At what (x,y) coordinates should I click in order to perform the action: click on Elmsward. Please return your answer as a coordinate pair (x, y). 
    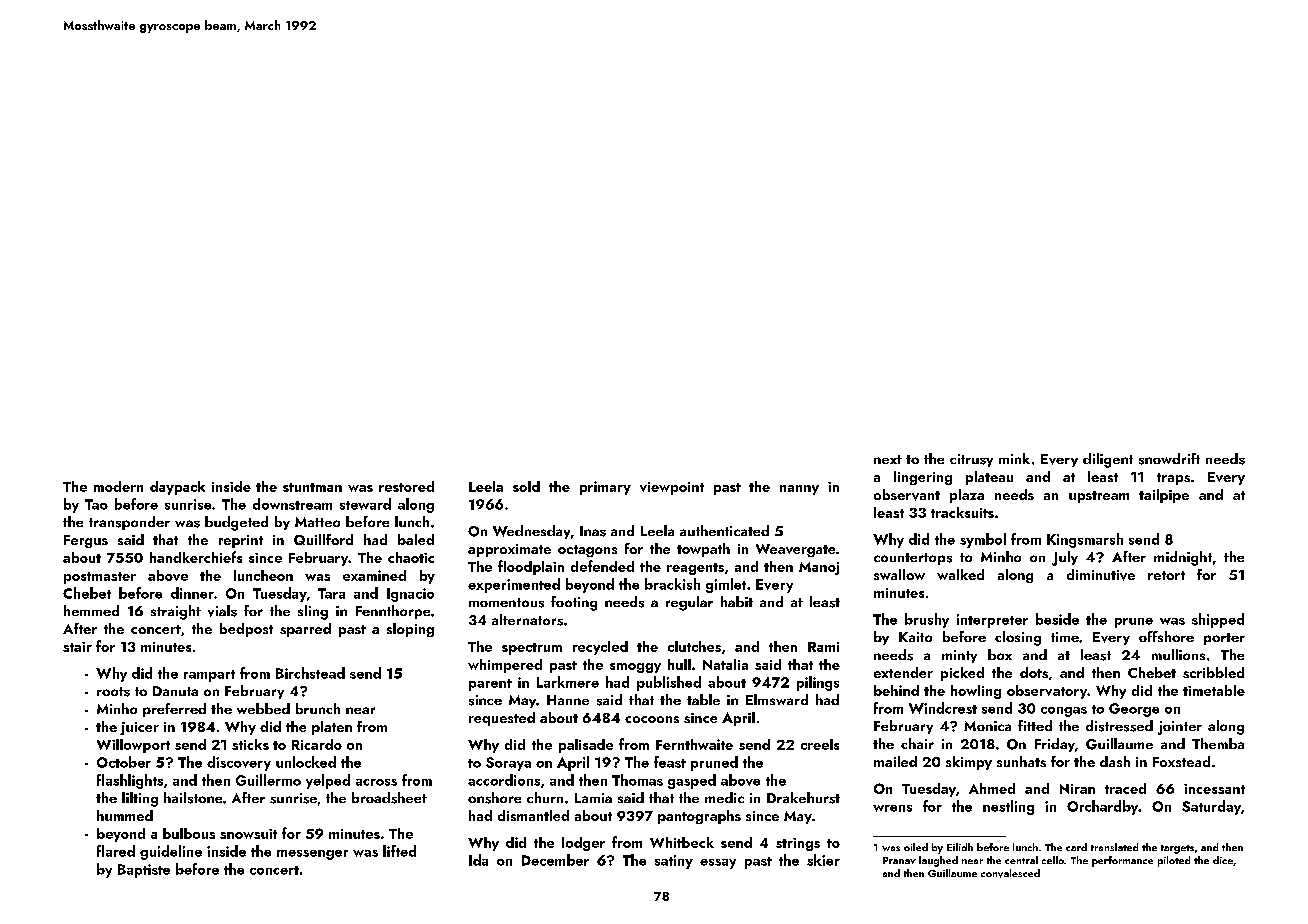
    Looking at the image, I should click on (777, 699).
